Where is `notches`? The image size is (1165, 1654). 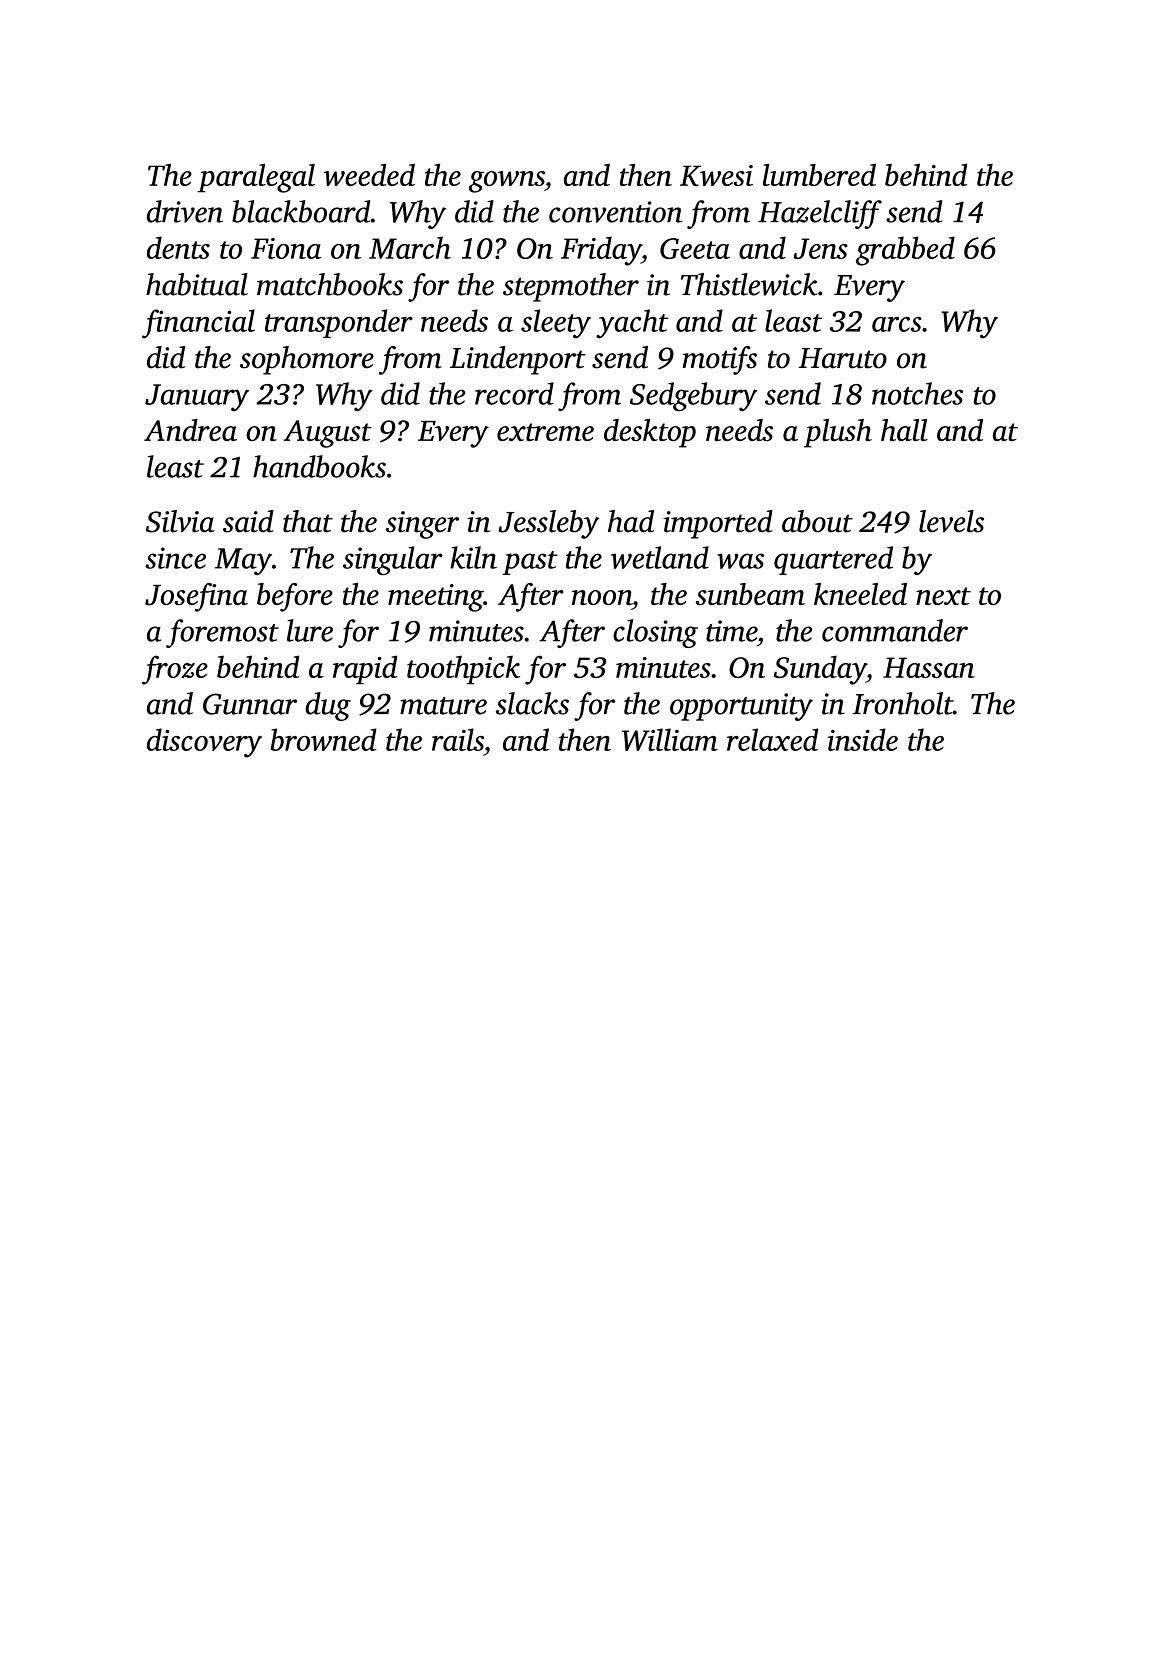
notches is located at coordinates (917, 393).
